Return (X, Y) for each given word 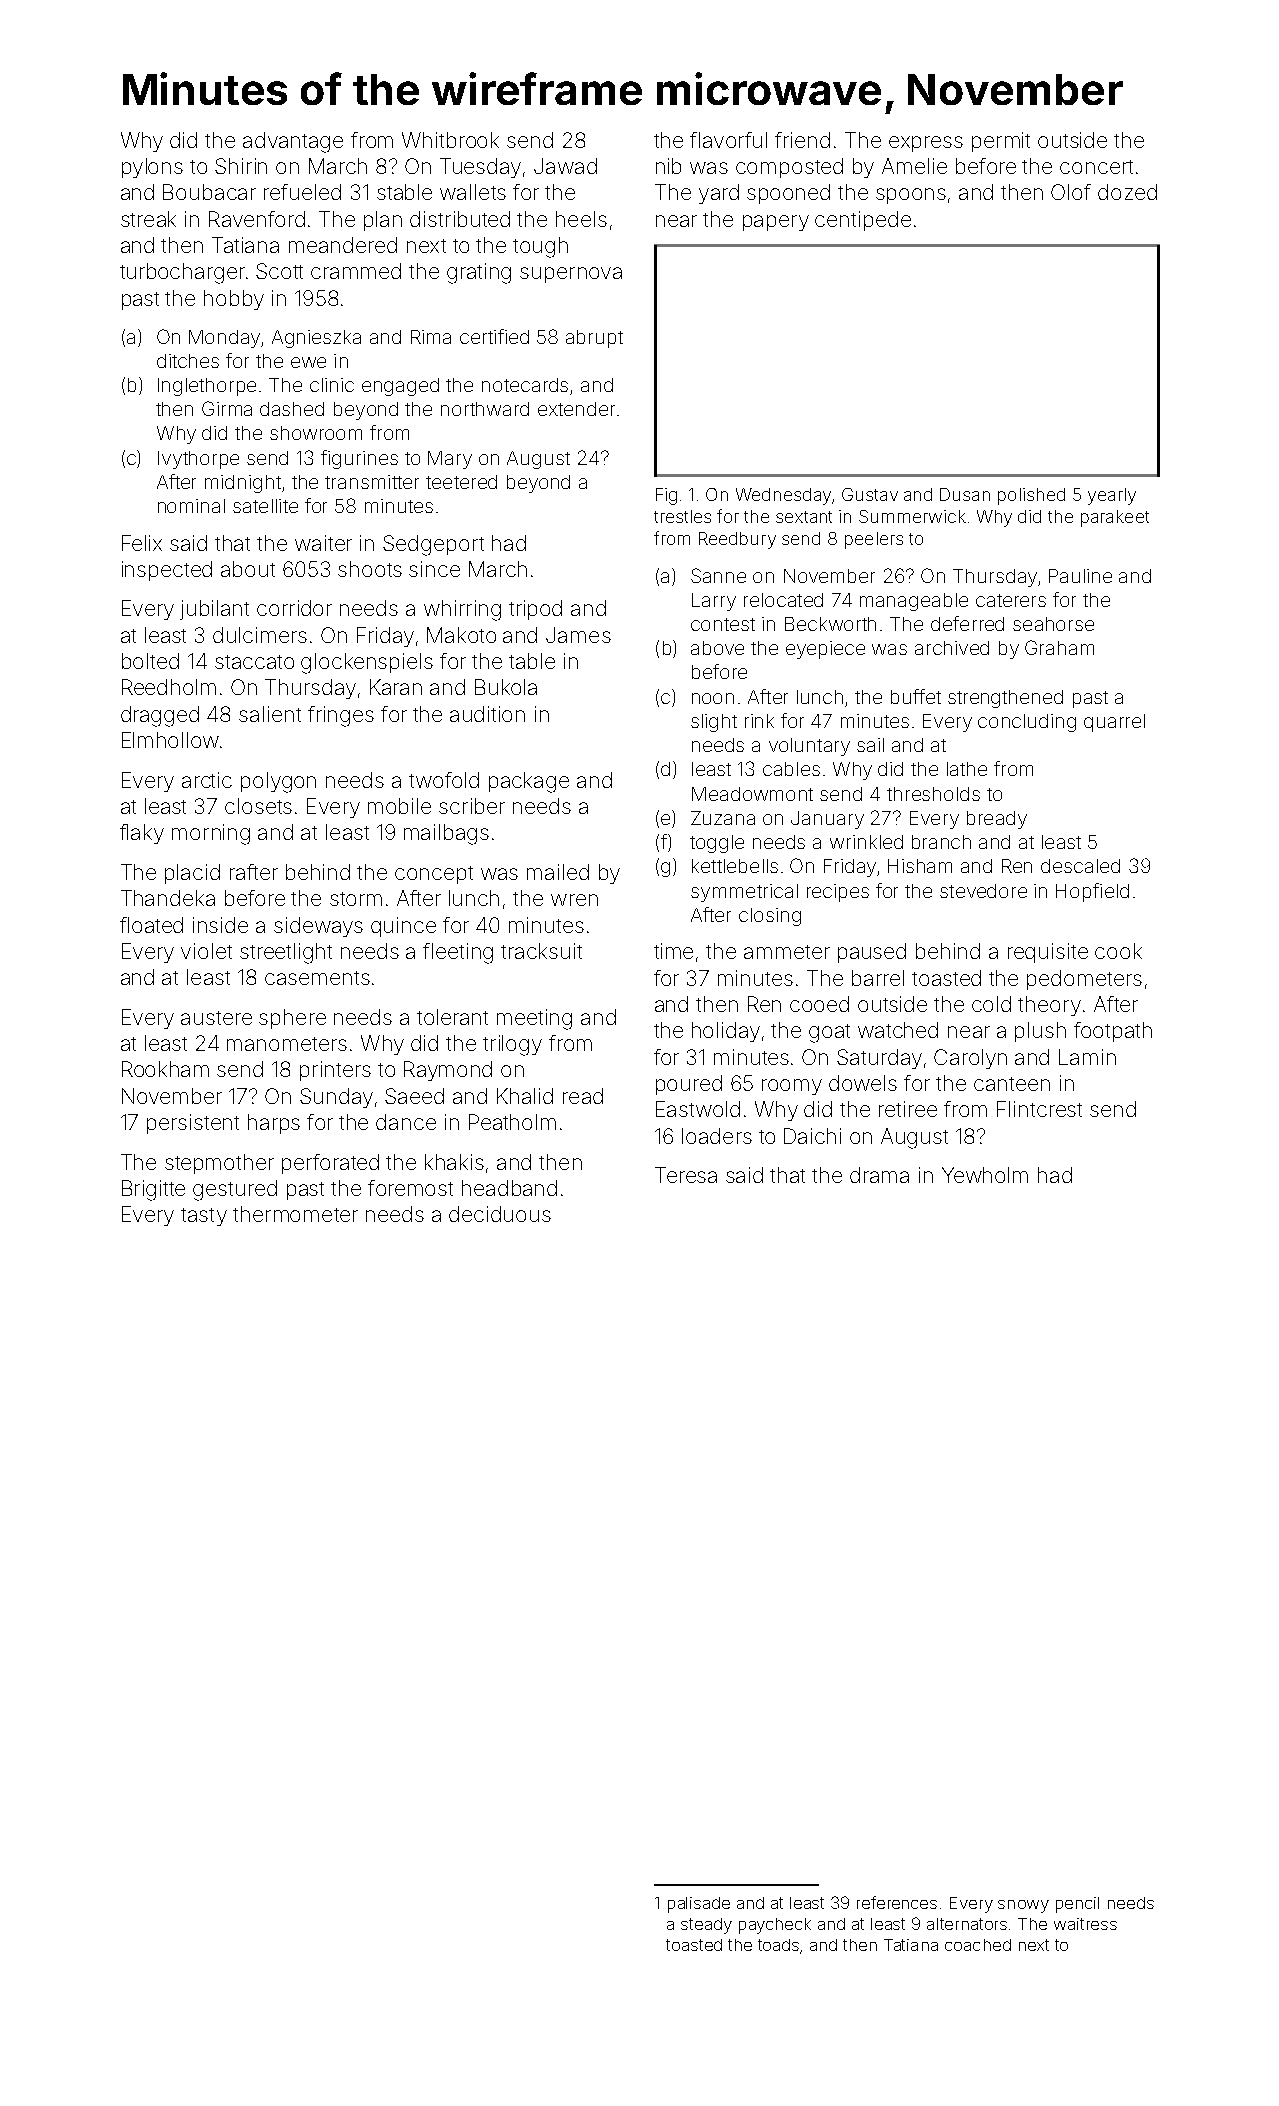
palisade (699, 1905)
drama (879, 1175)
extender (576, 409)
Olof (1071, 192)
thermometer (295, 1214)
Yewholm (985, 1175)
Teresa (686, 1175)
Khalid (525, 1096)
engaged (400, 387)
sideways (318, 927)
